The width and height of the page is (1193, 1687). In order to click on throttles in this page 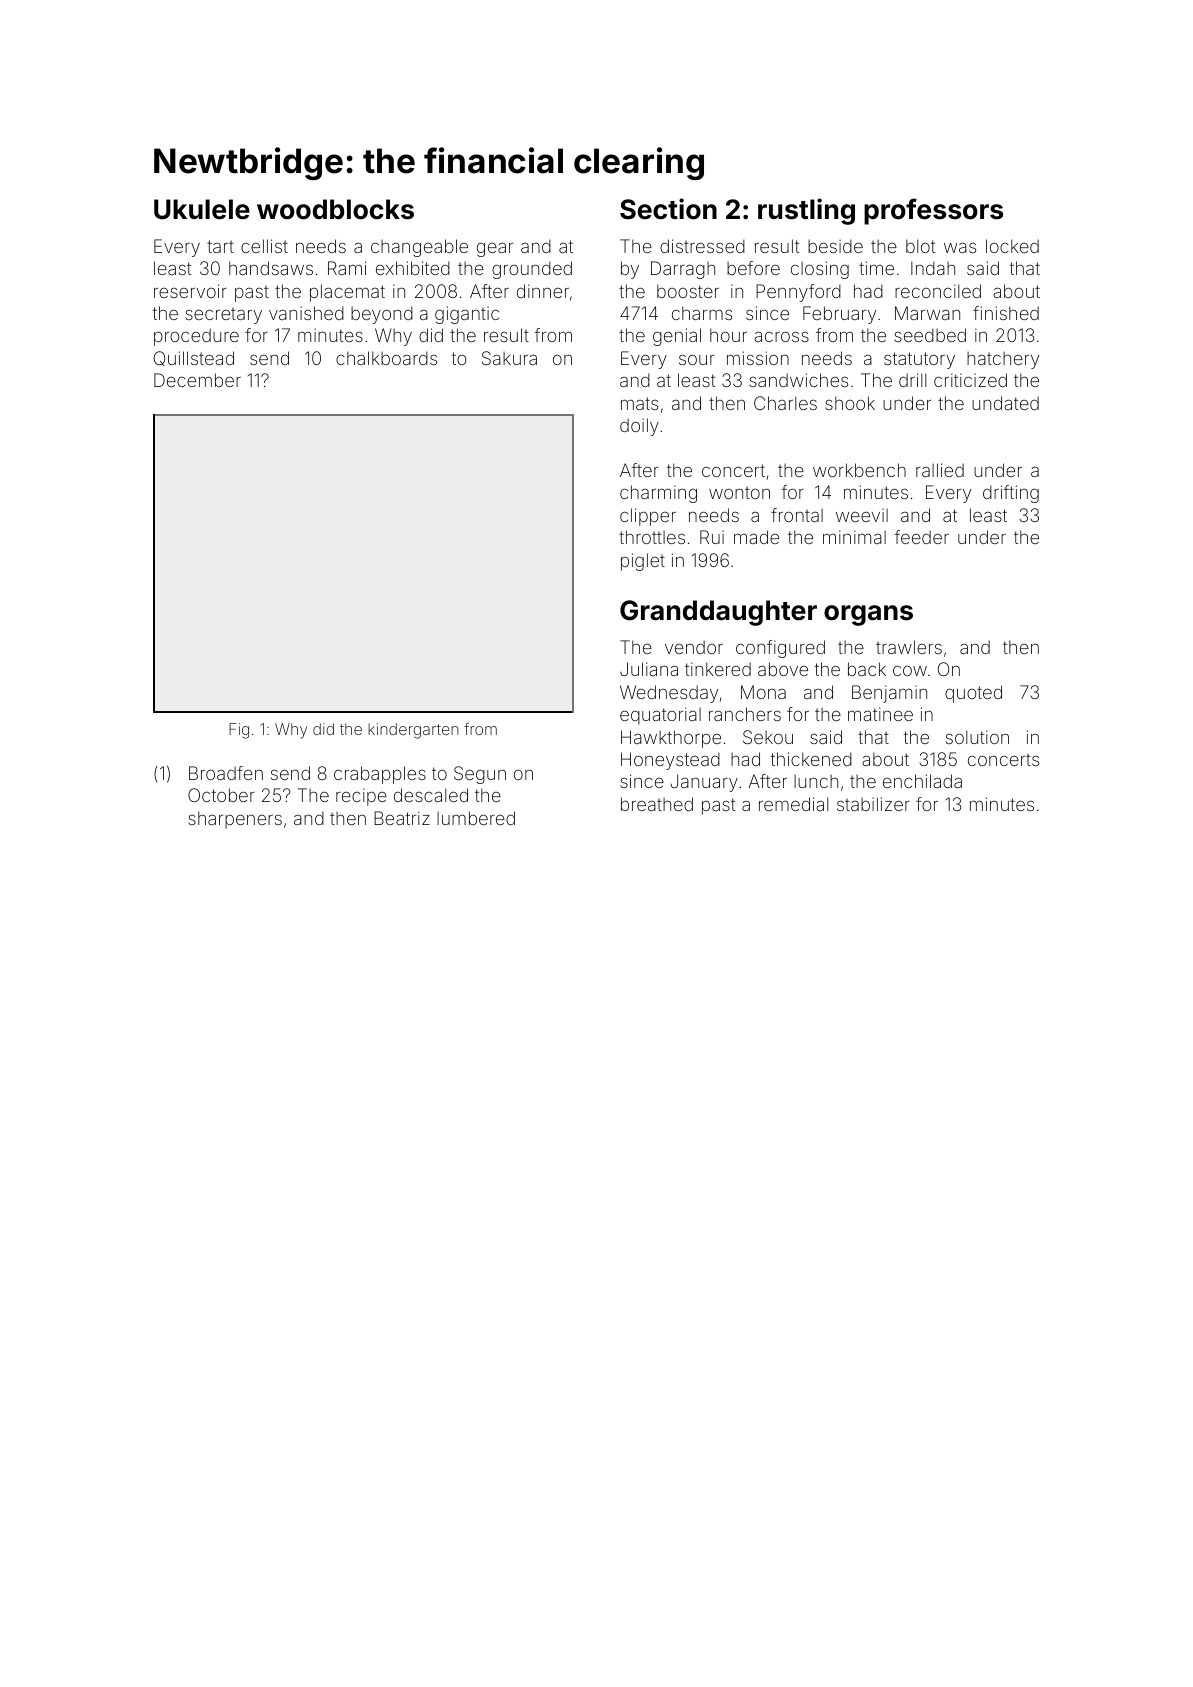, I will do `click(652, 537)`.
